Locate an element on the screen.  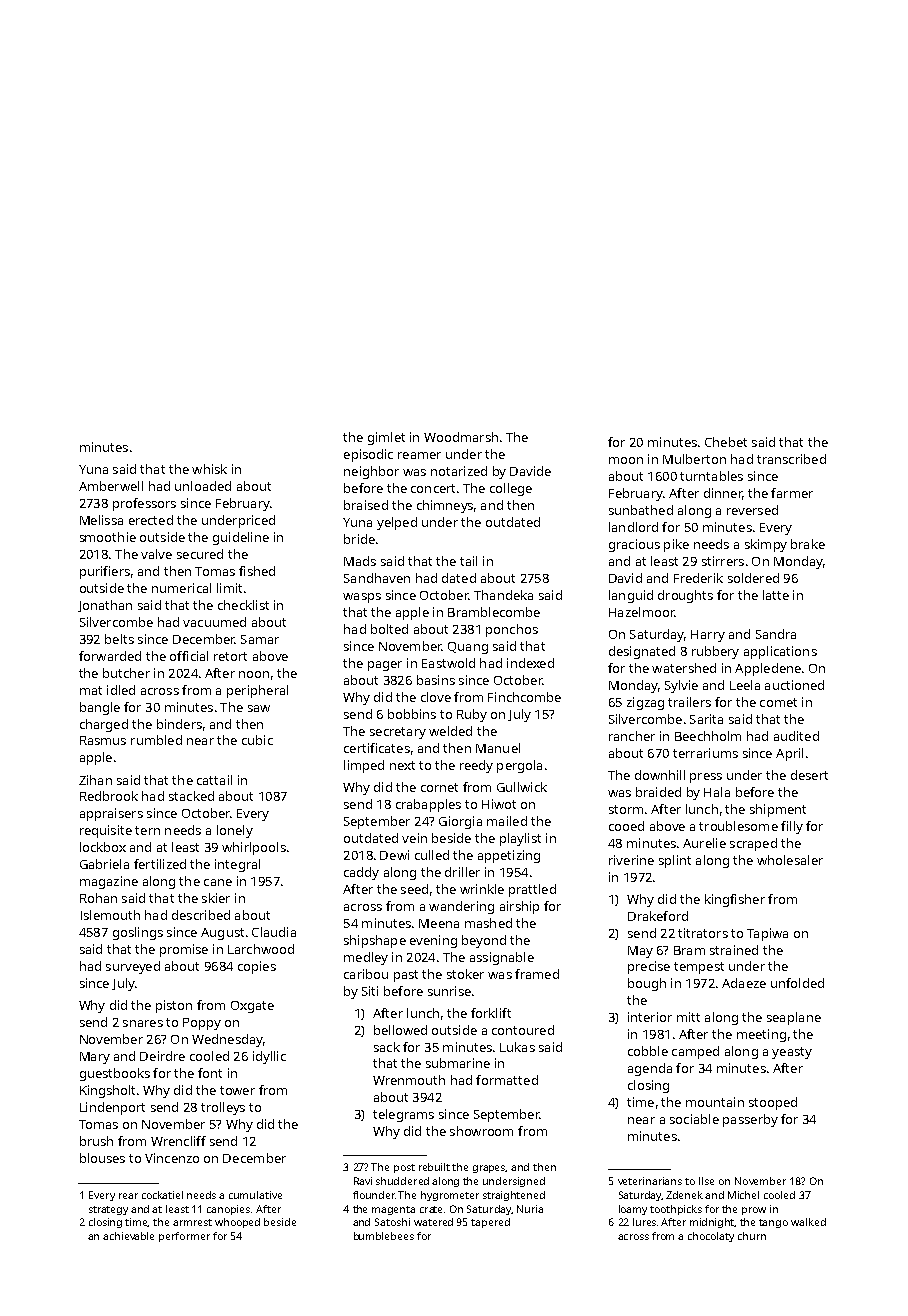
lures is located at coordinates (644, 1222).
